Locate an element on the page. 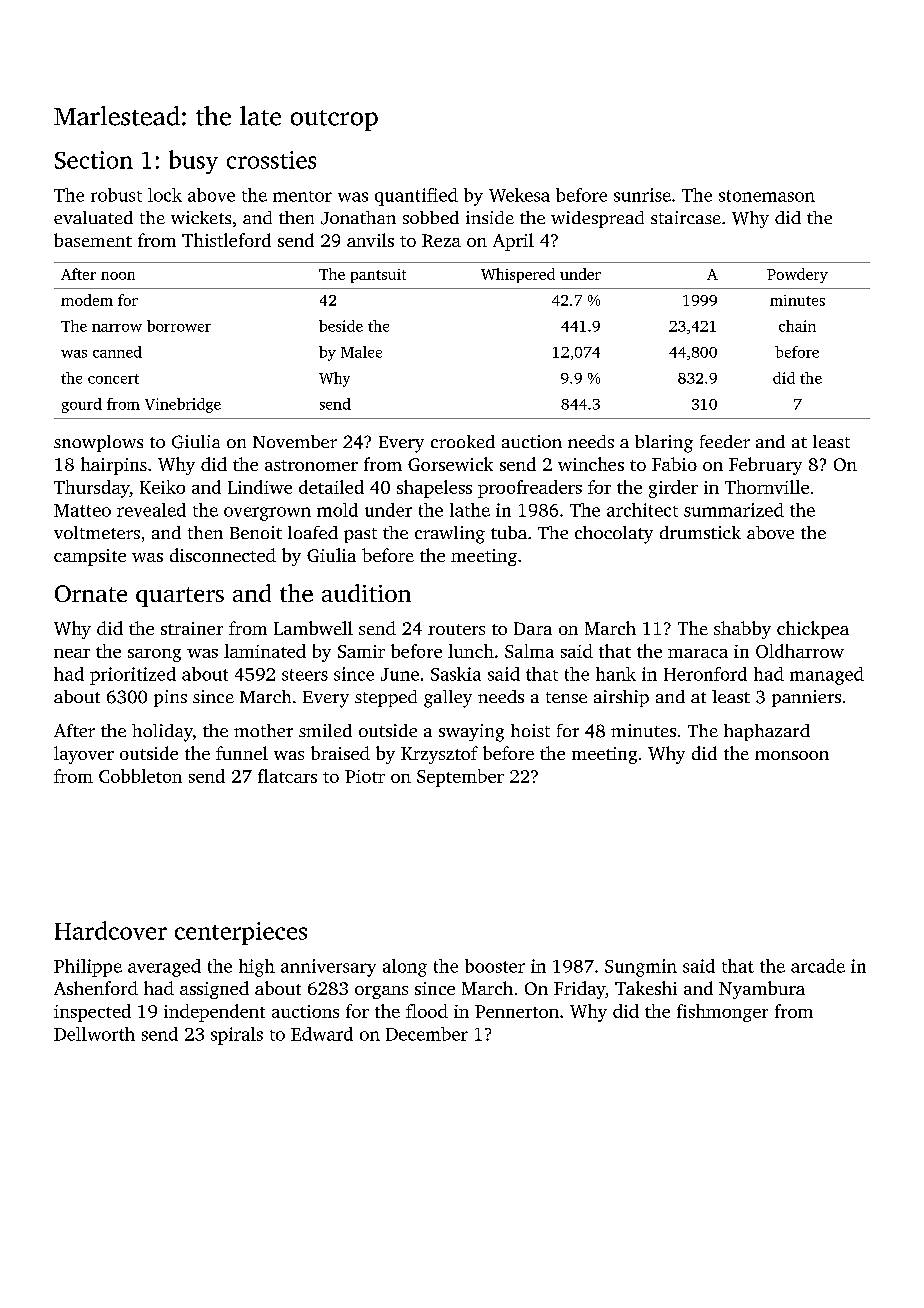  crawling is located at coordinates (450, 535).
